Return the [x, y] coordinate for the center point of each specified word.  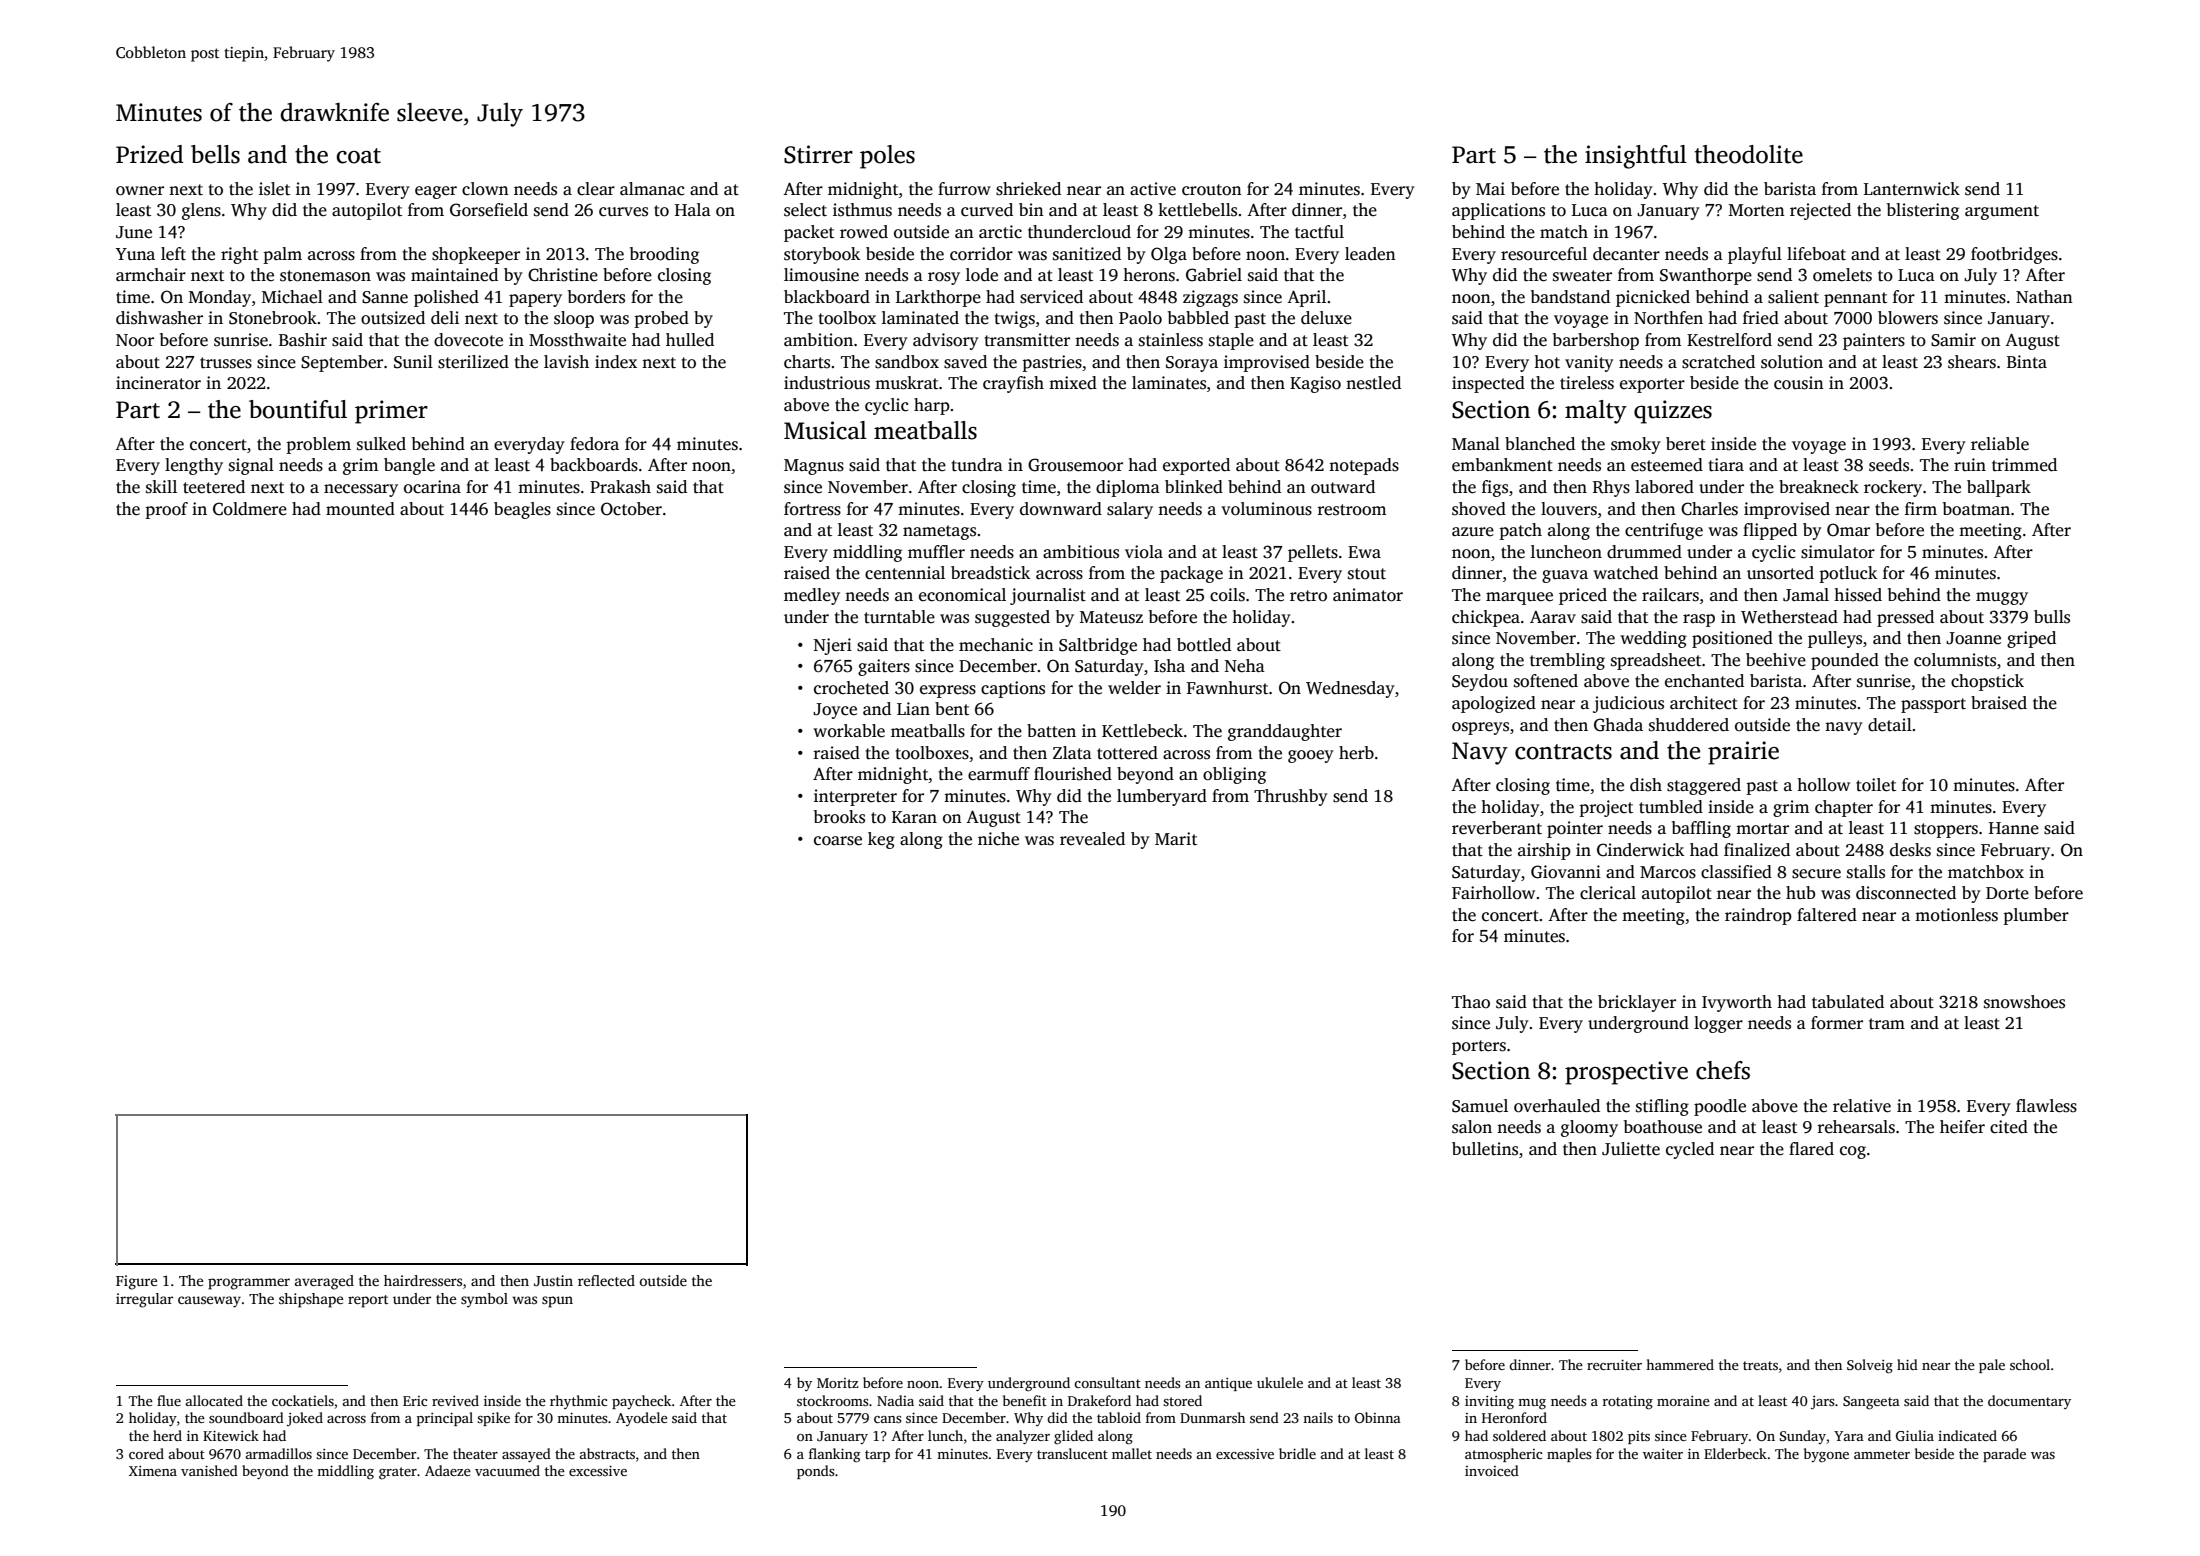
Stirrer [818, 154]
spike [493, 1419]
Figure [136, 1282]
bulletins [1485, 1149]
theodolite [1749, 154]
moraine [1683, 1401]
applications [1498, 211]
